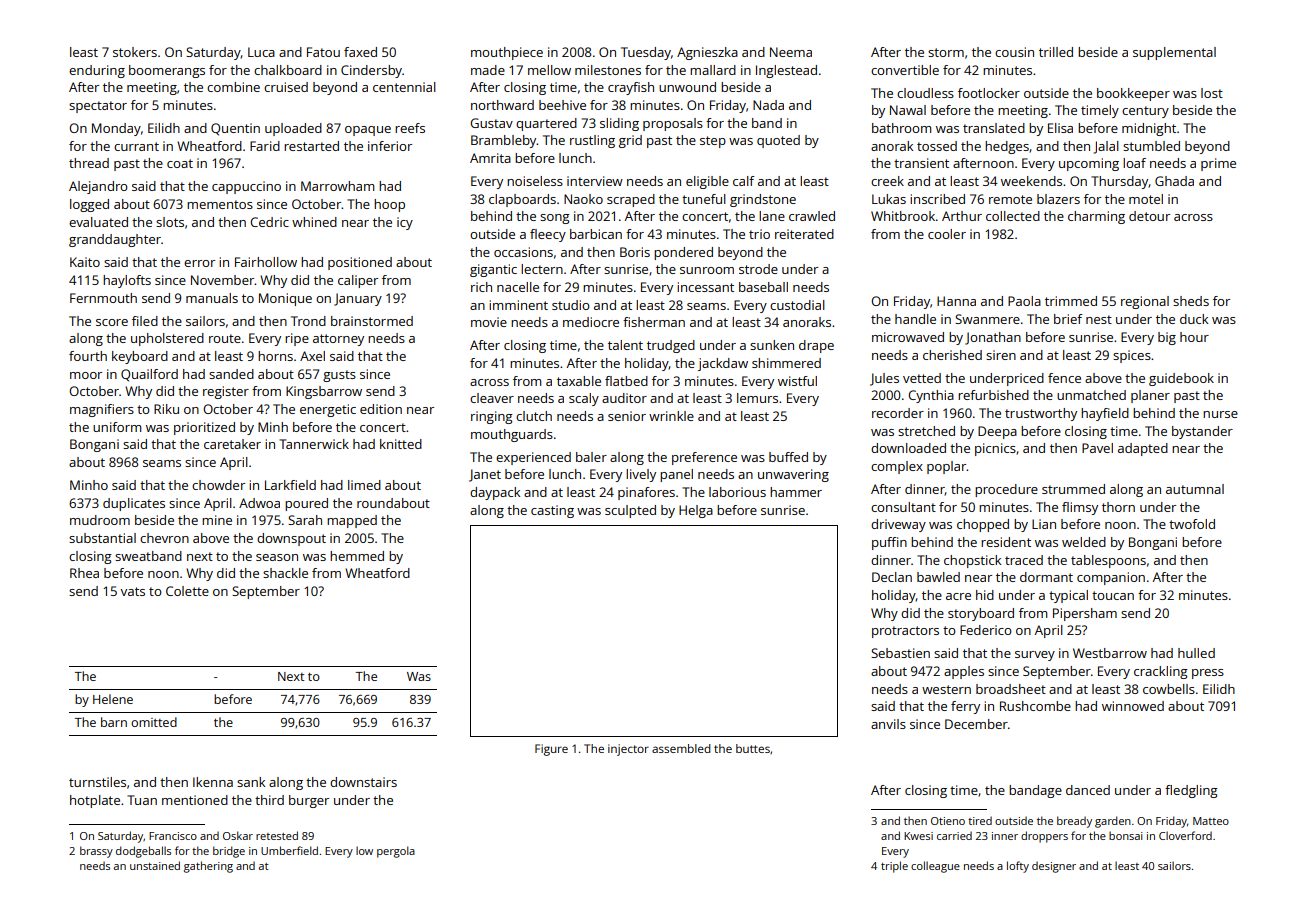 The image size is (1308, 924). Describe the element at coordinates (980, 820) in the document. I see `tired` at that location.
